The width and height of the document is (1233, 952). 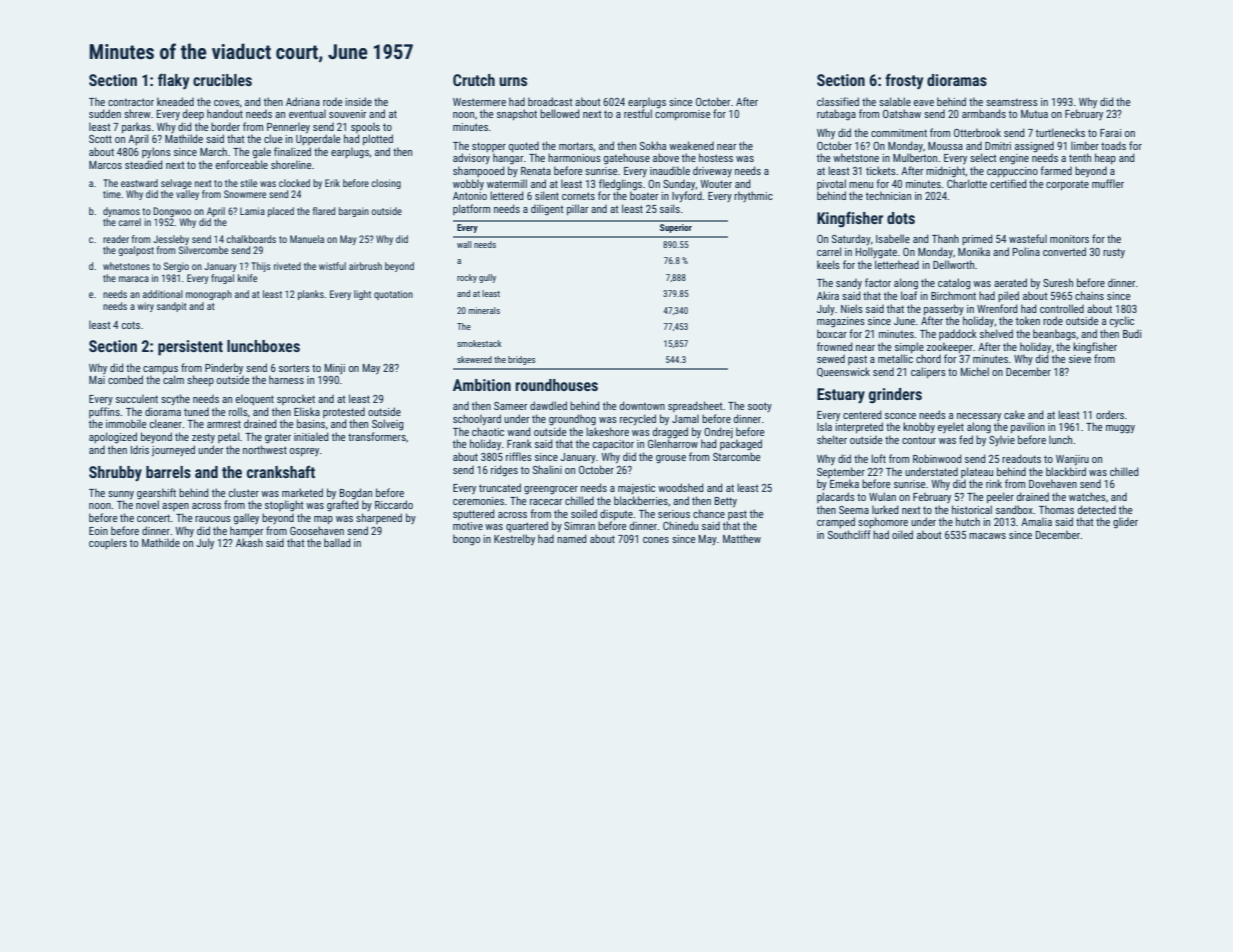 I want to click on cake, so click(x=1014, y=414).
